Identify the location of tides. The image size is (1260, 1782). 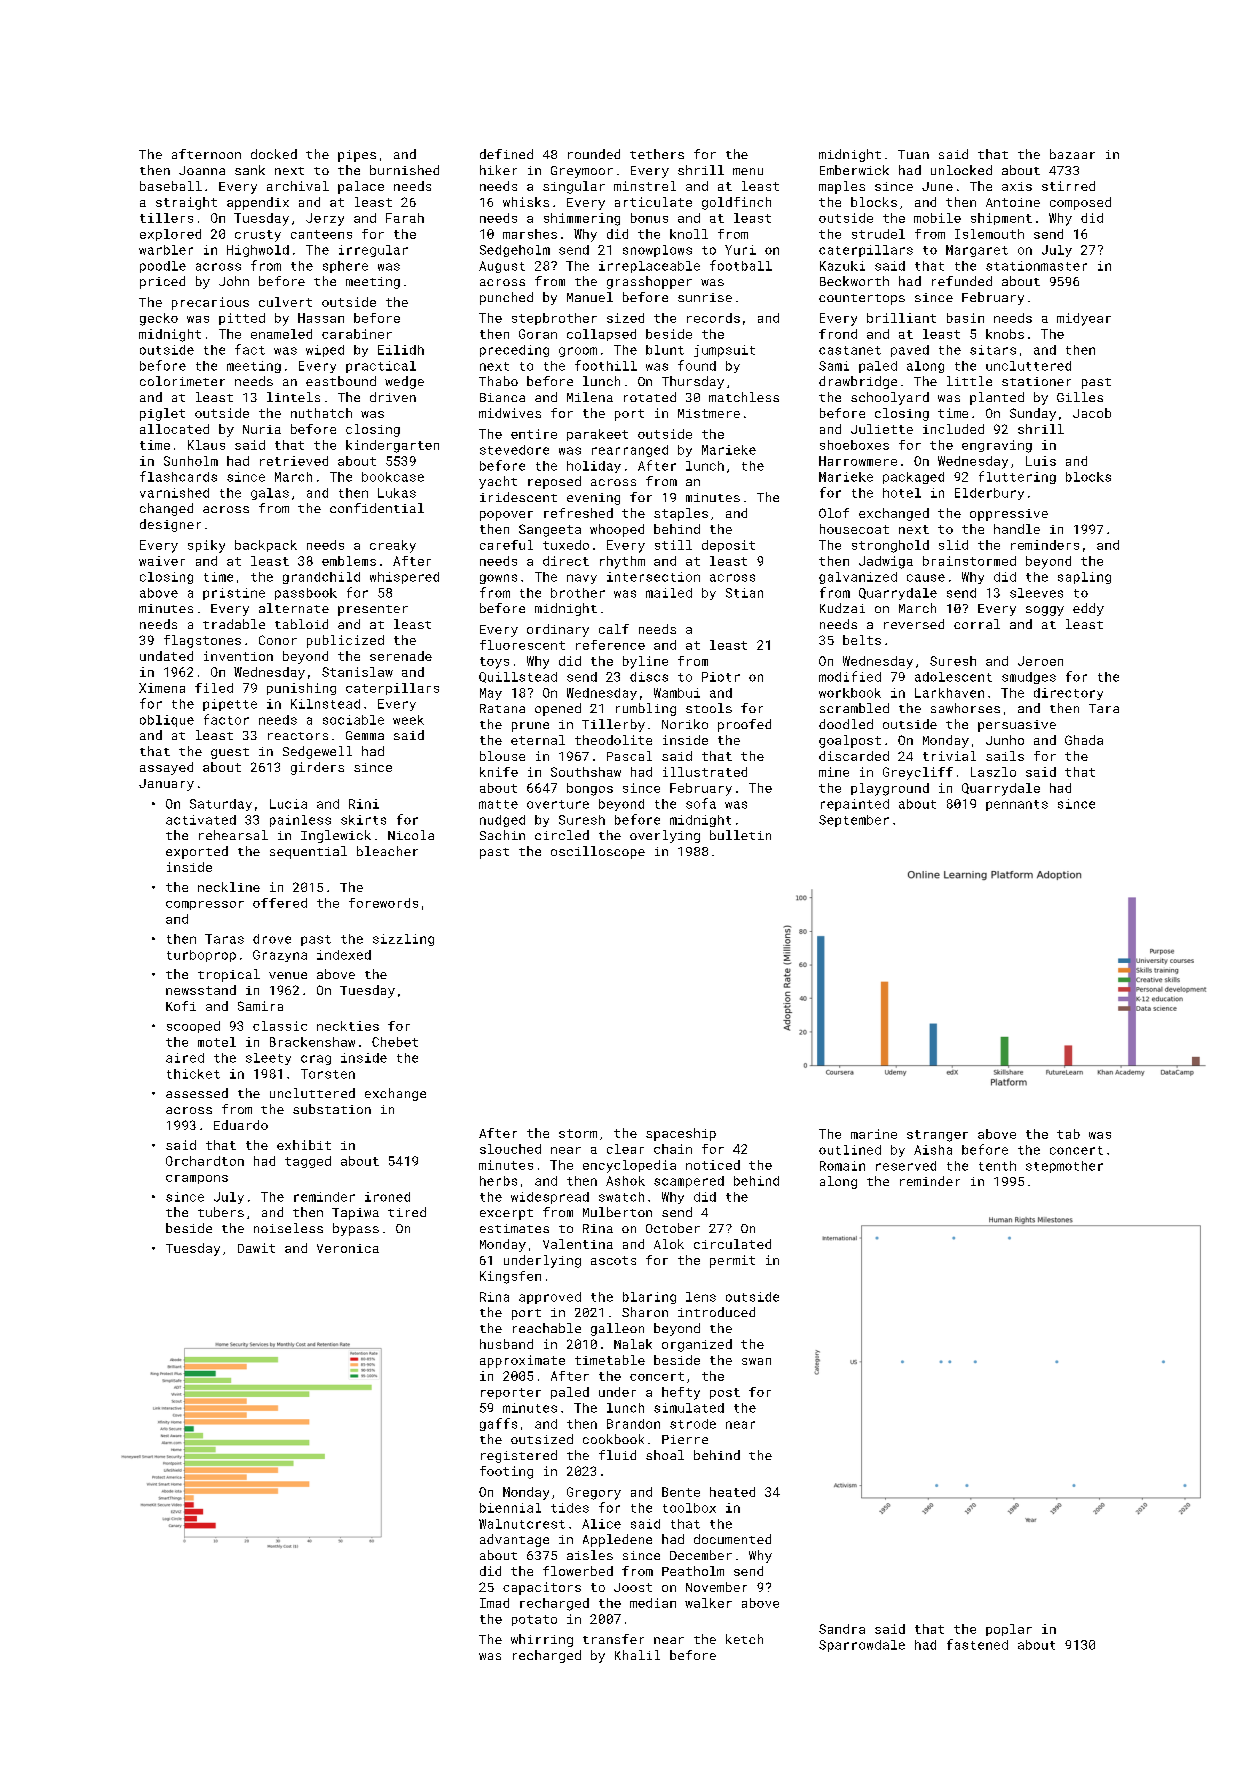
(570, 1508).
